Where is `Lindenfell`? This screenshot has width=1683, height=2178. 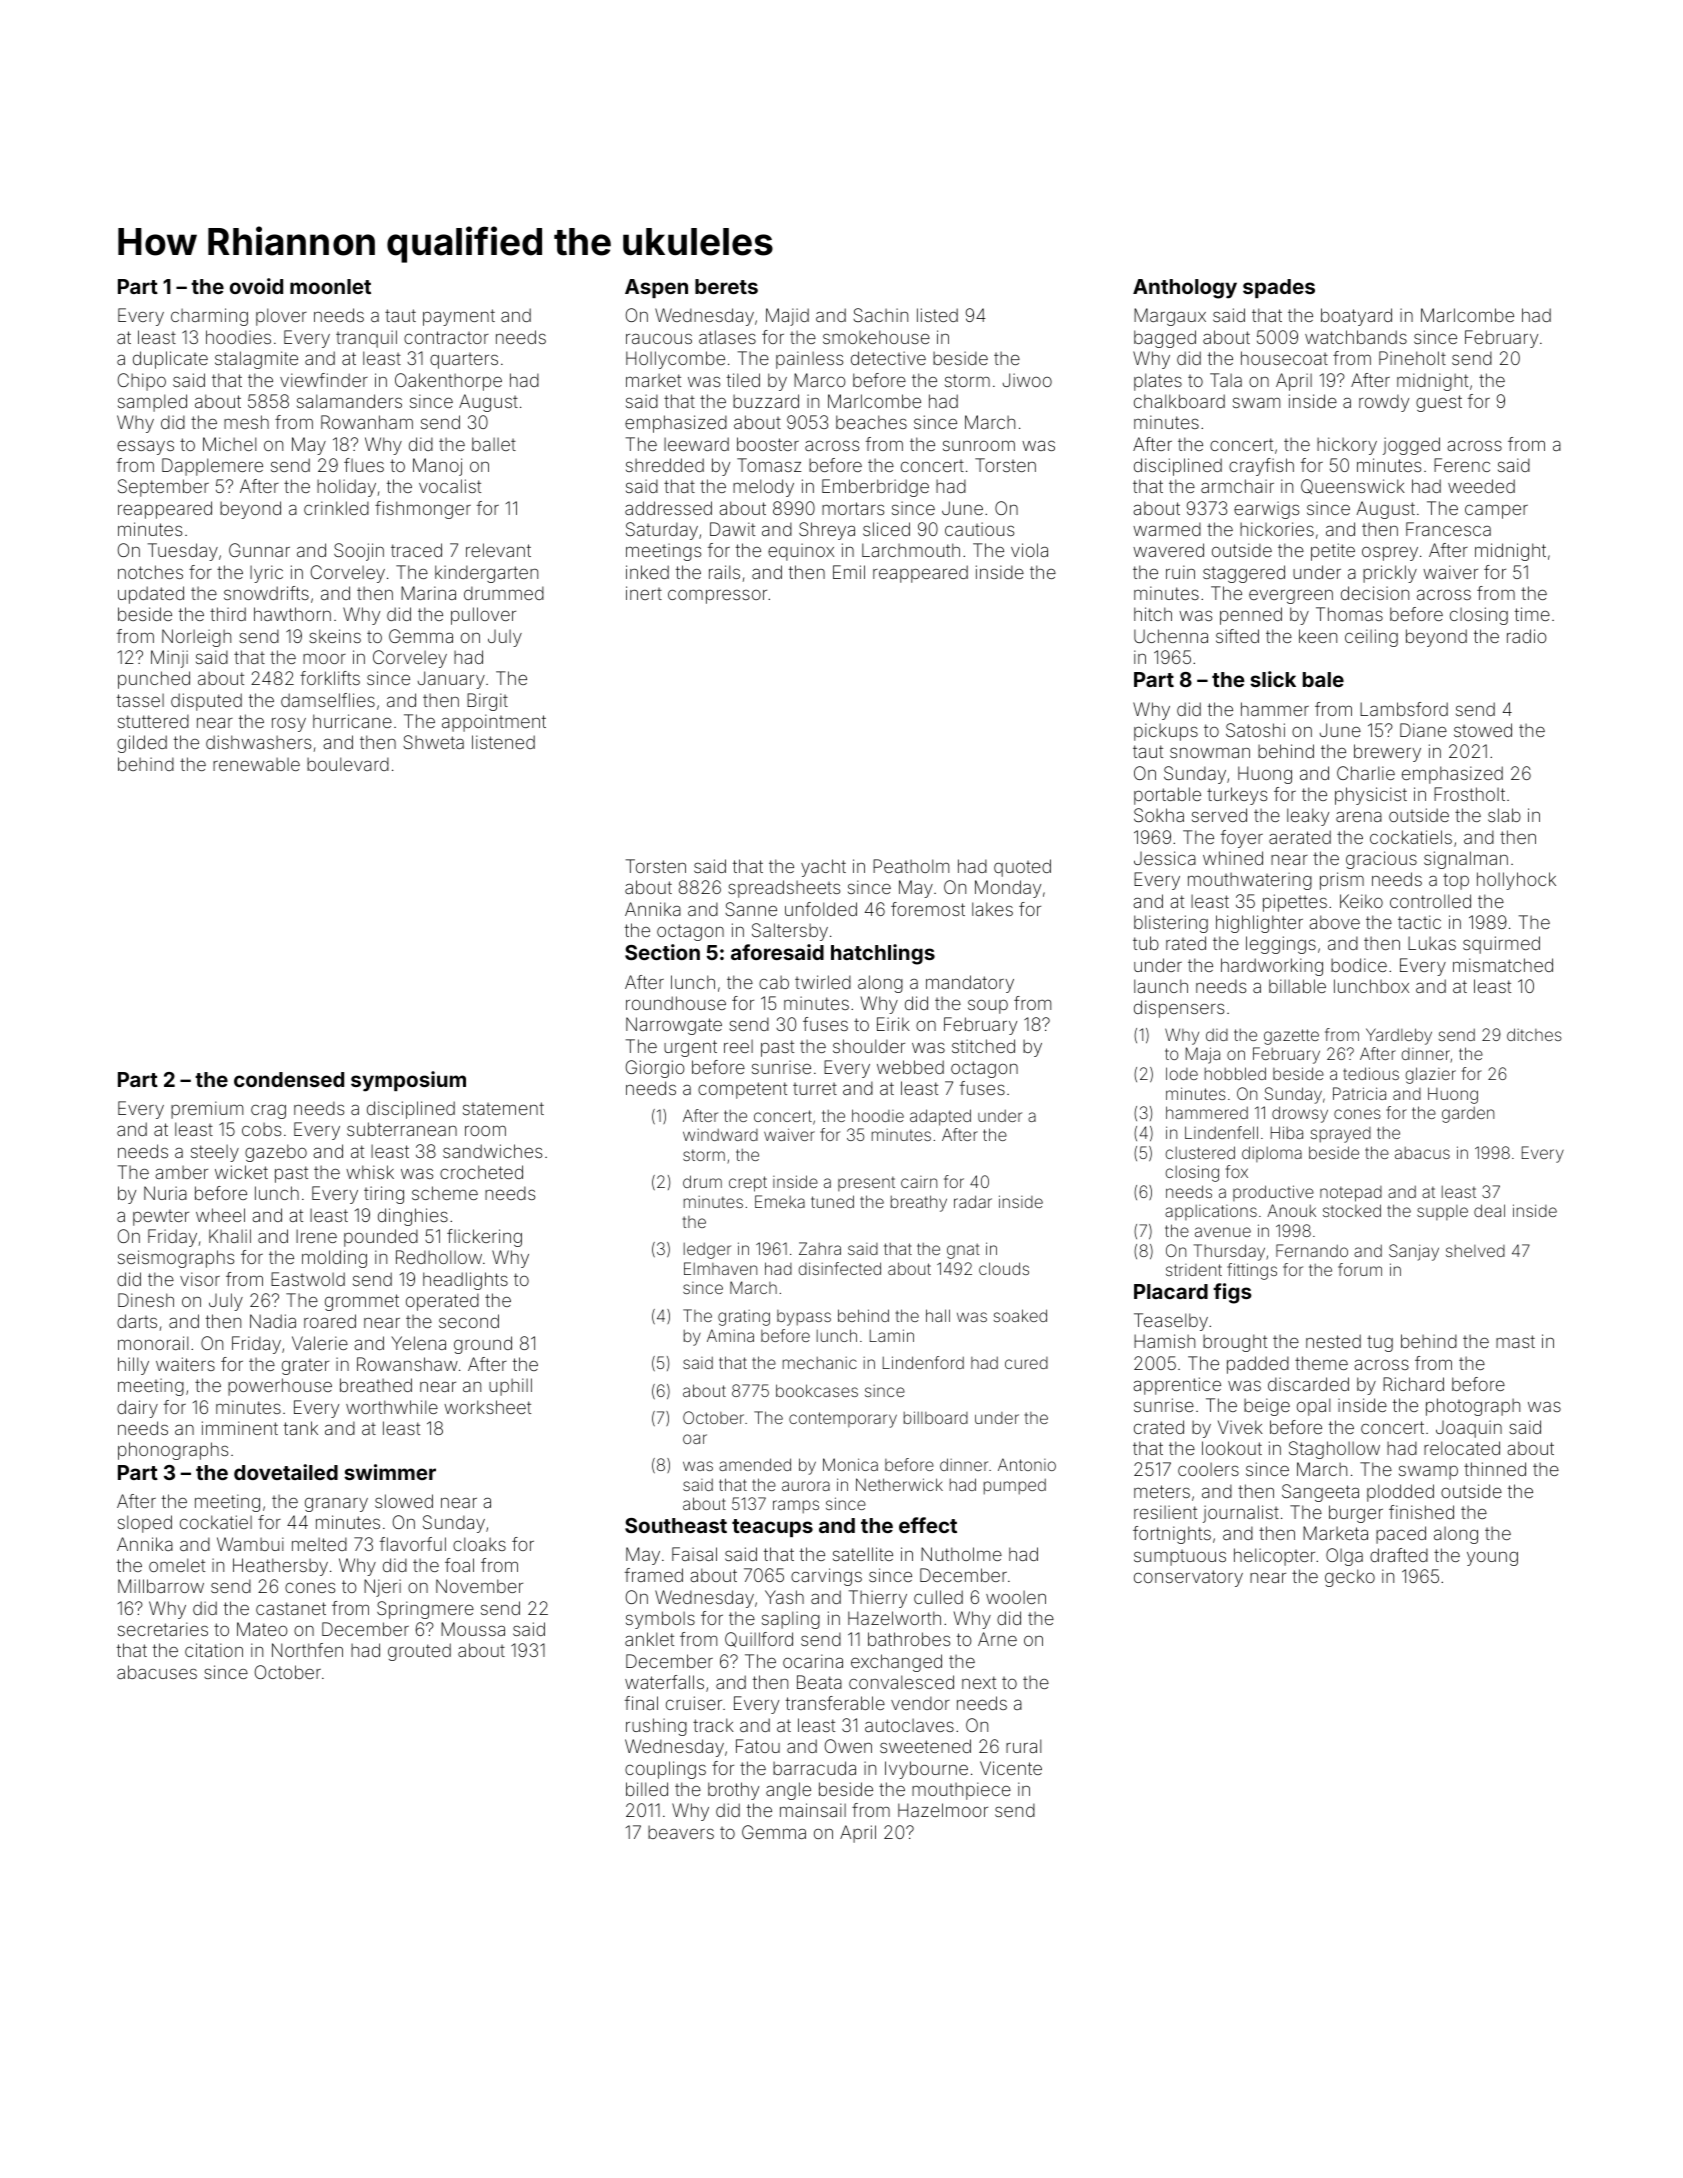
Lindenfell is located at coordinates (1221, 1132).
